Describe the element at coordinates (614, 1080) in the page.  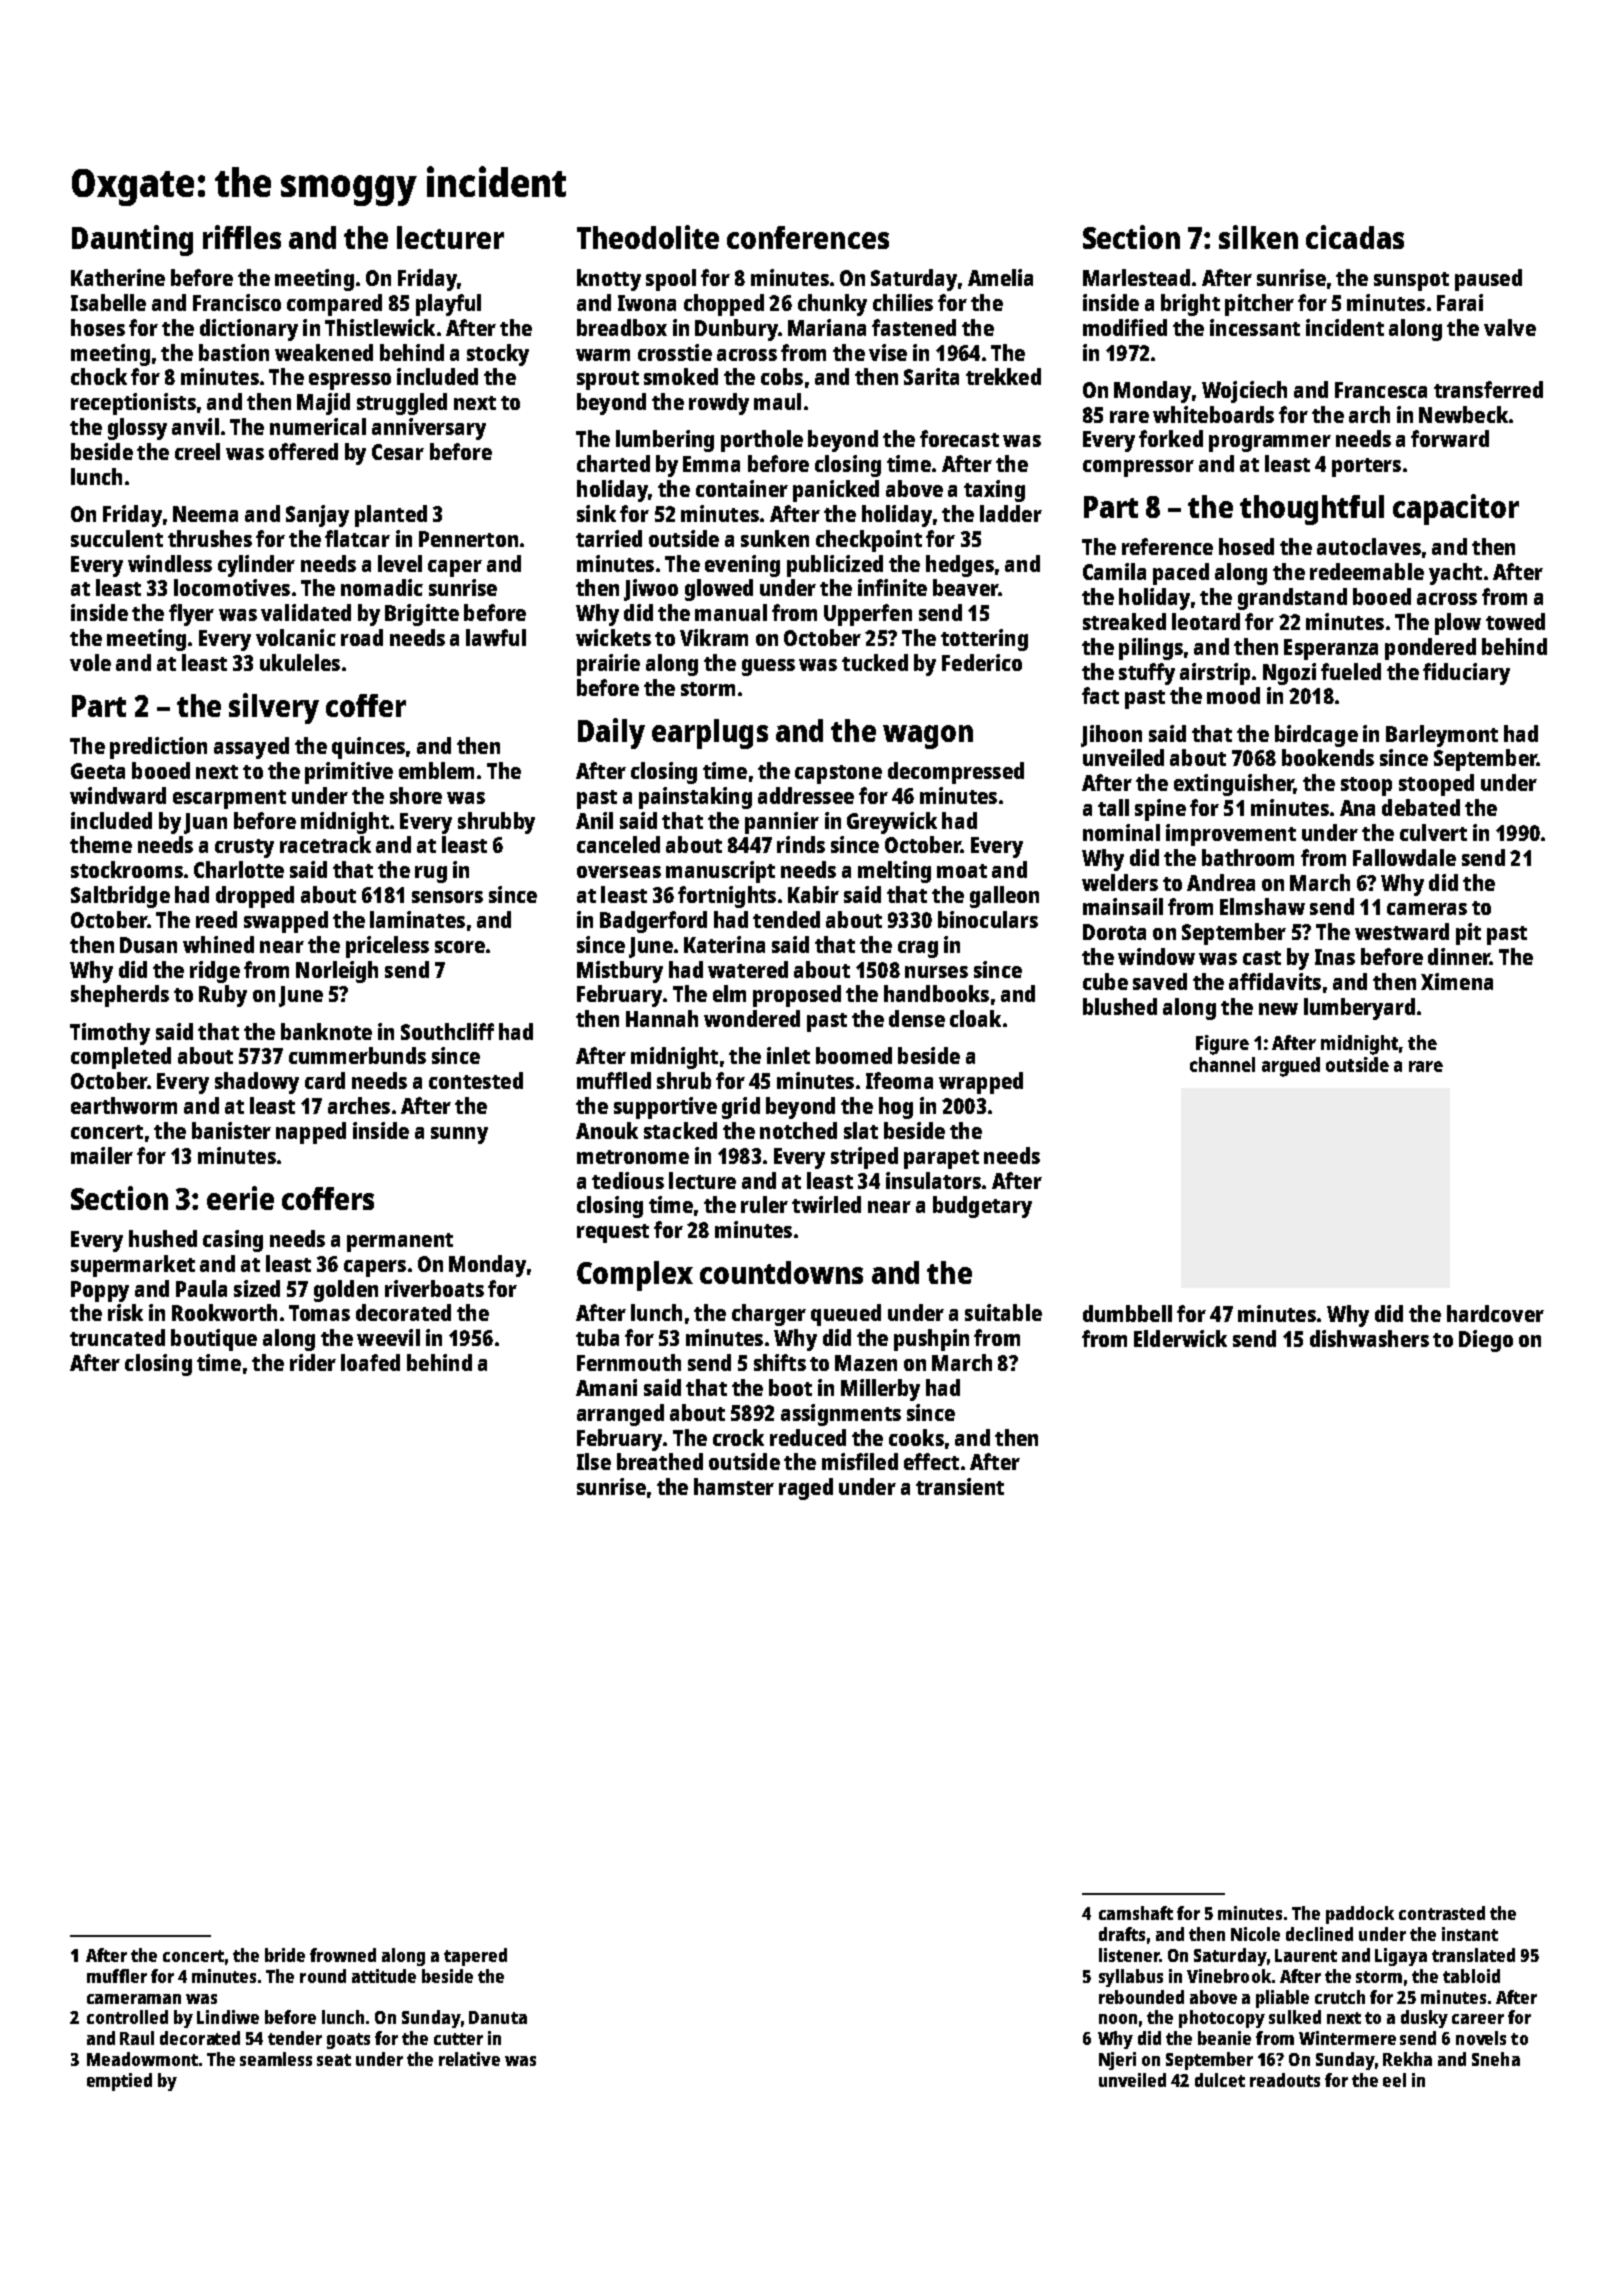
I see `muffled` at that location.
